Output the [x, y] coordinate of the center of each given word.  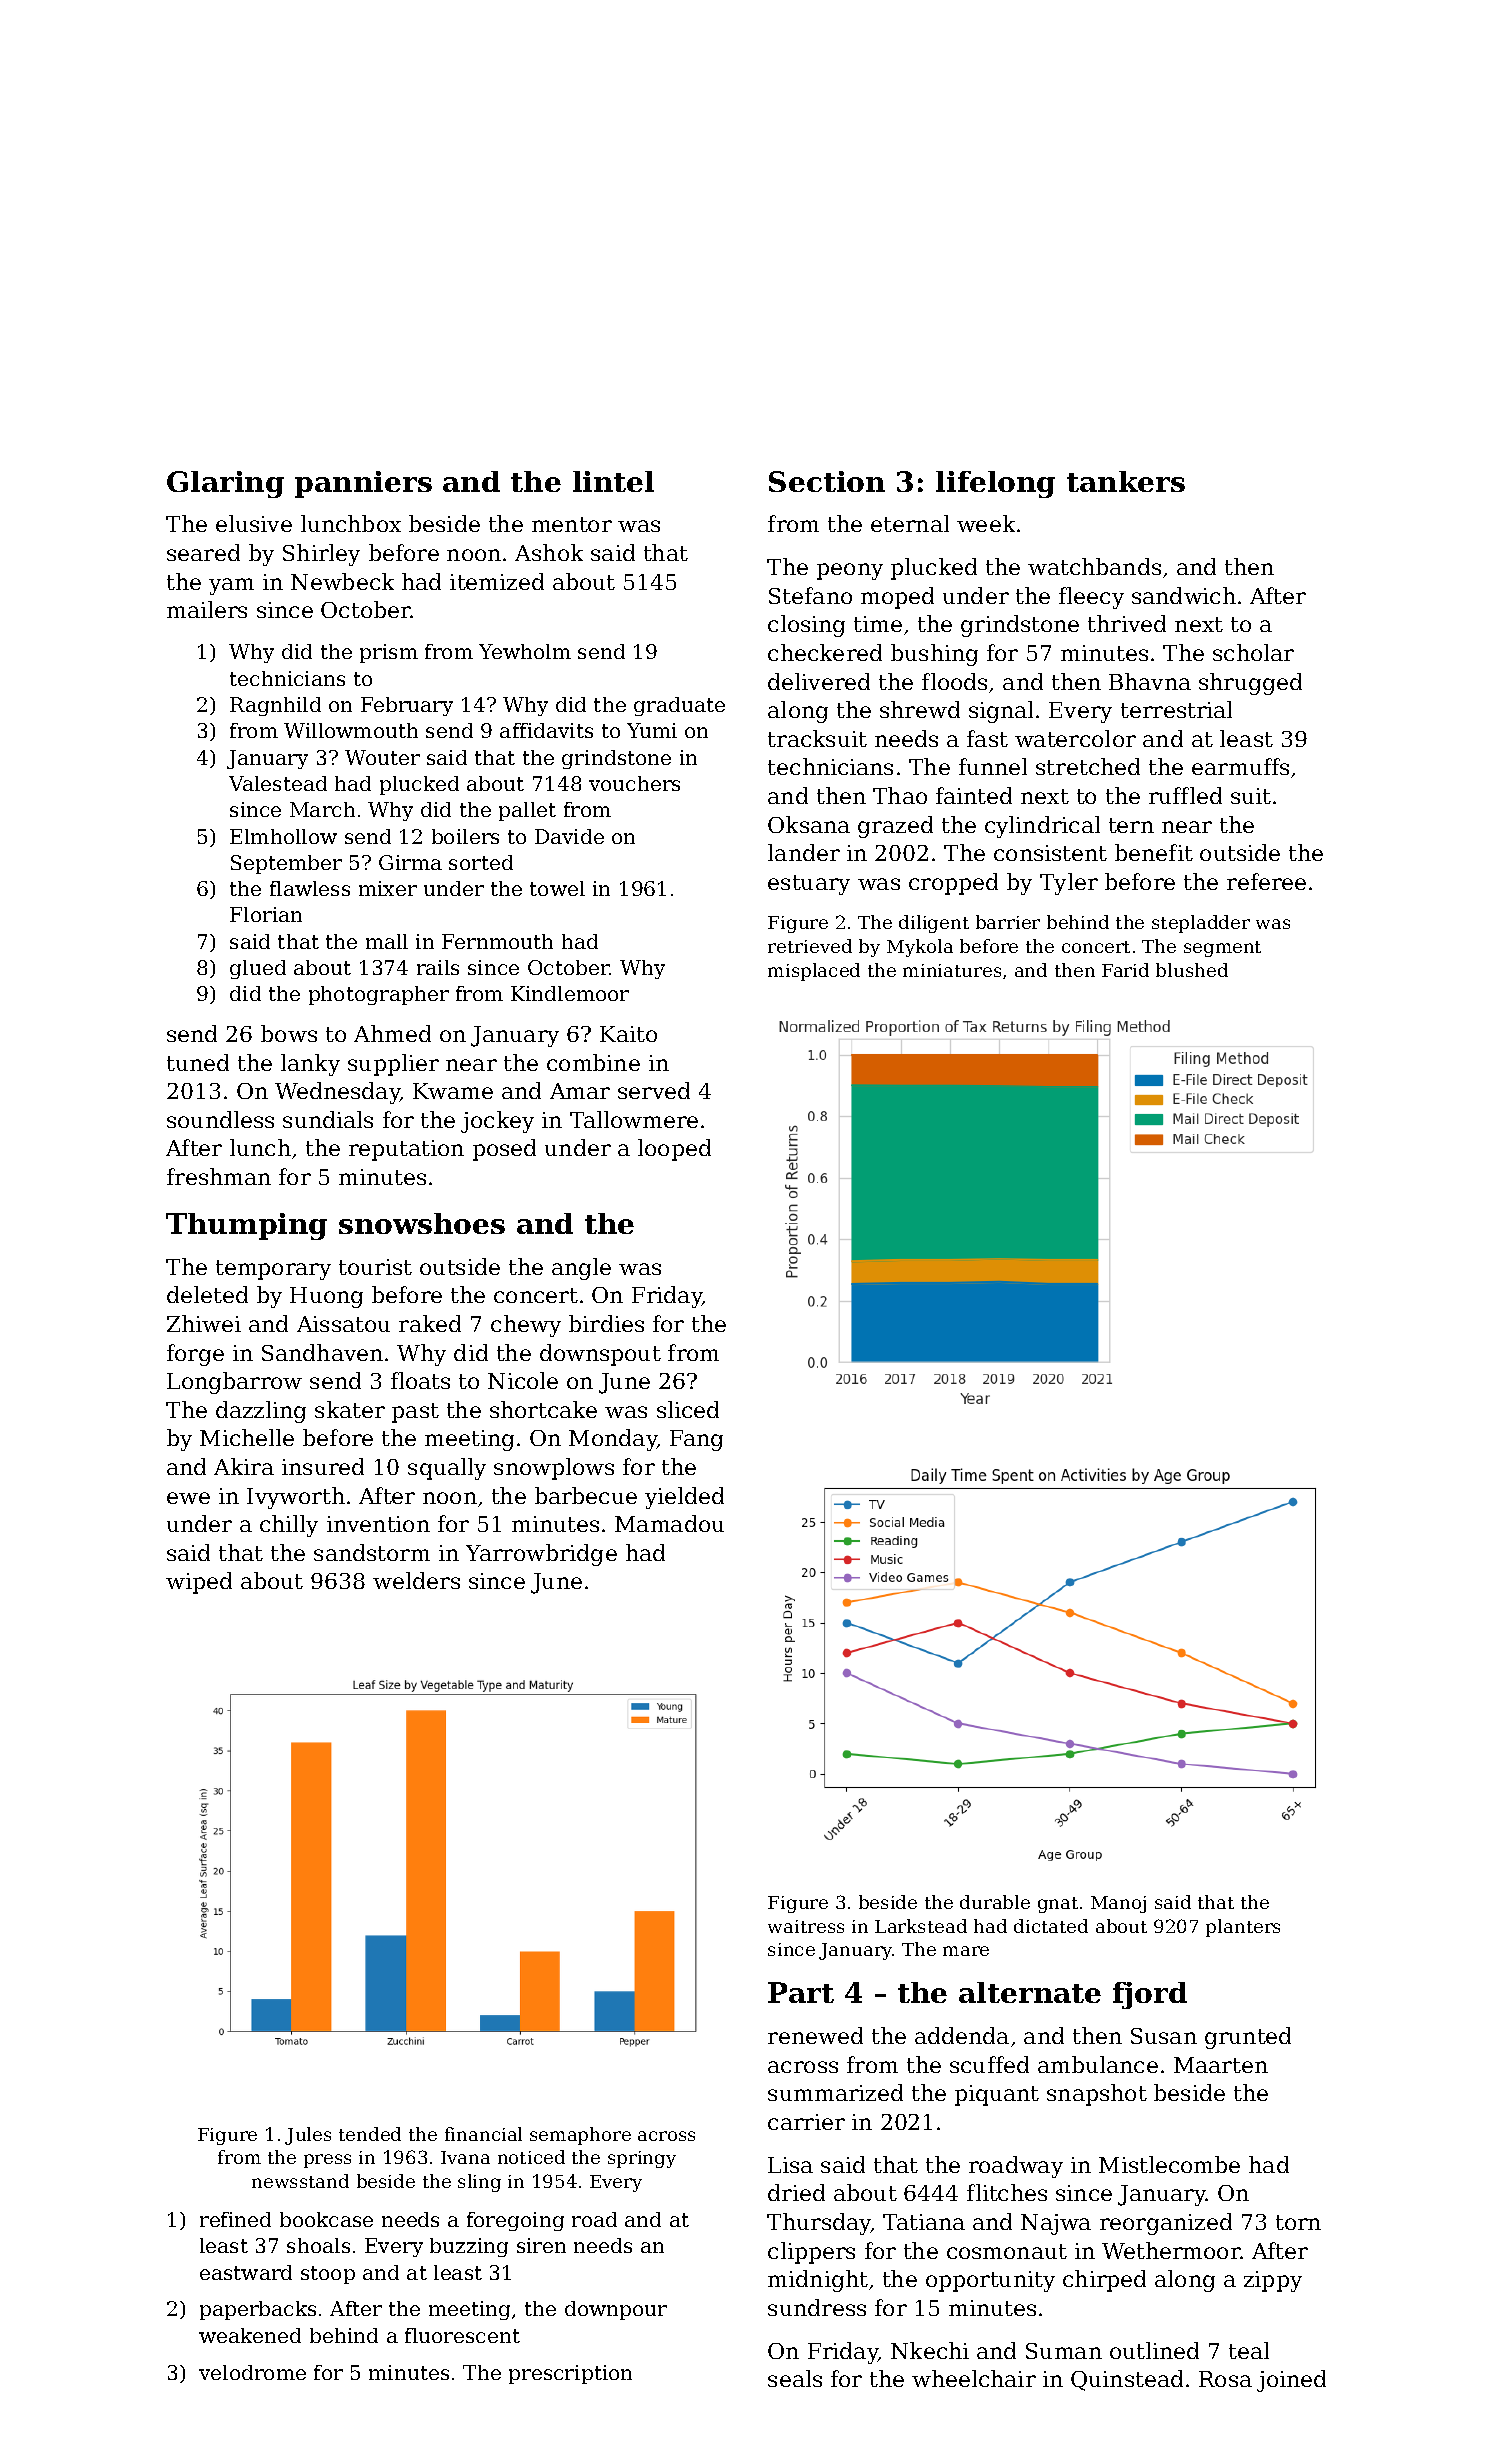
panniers [363, 484]
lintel [613, 481]
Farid [1125, 970]
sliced [688, 1409]
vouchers [634, 783]
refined [235, 2219]
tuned [198, 1062]
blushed [1192, 970]
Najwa [1056, 2224]
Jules [308, 2136]
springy [642, 2159]
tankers [1126, 481]
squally [447, 1469]
